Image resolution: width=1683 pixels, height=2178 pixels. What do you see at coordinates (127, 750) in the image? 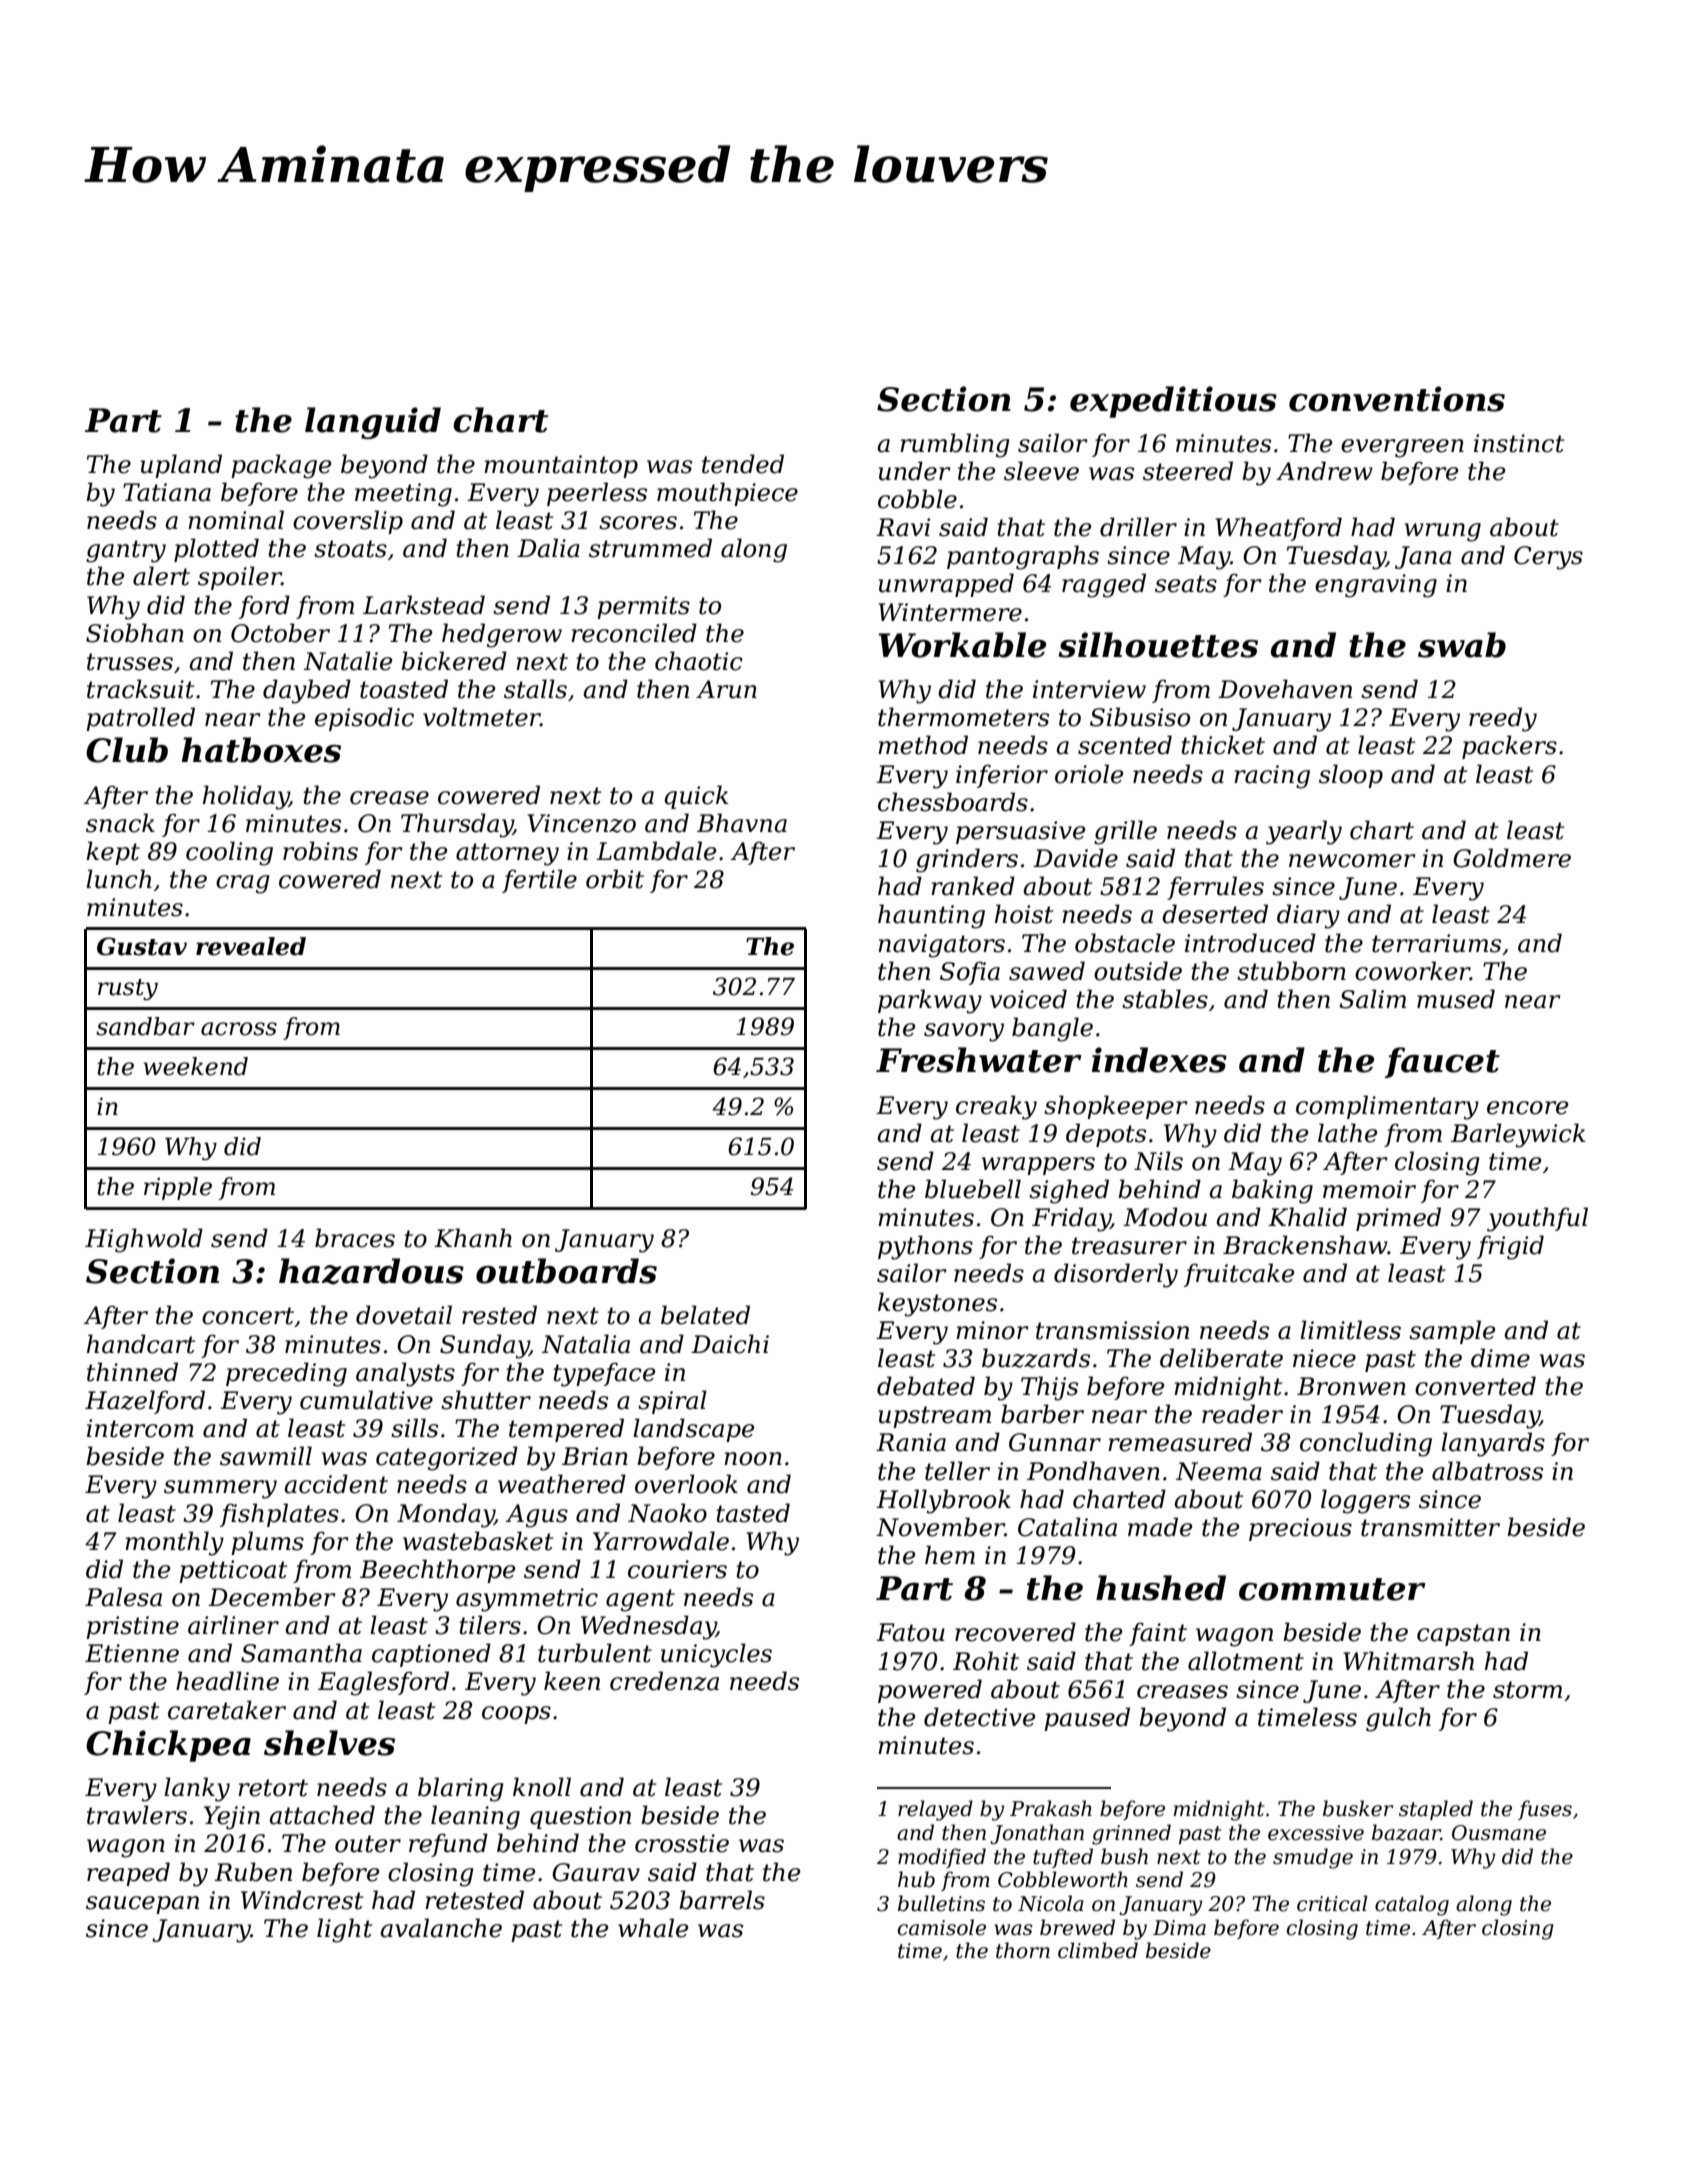
I see `Club` at bounding box center [127, 750].
